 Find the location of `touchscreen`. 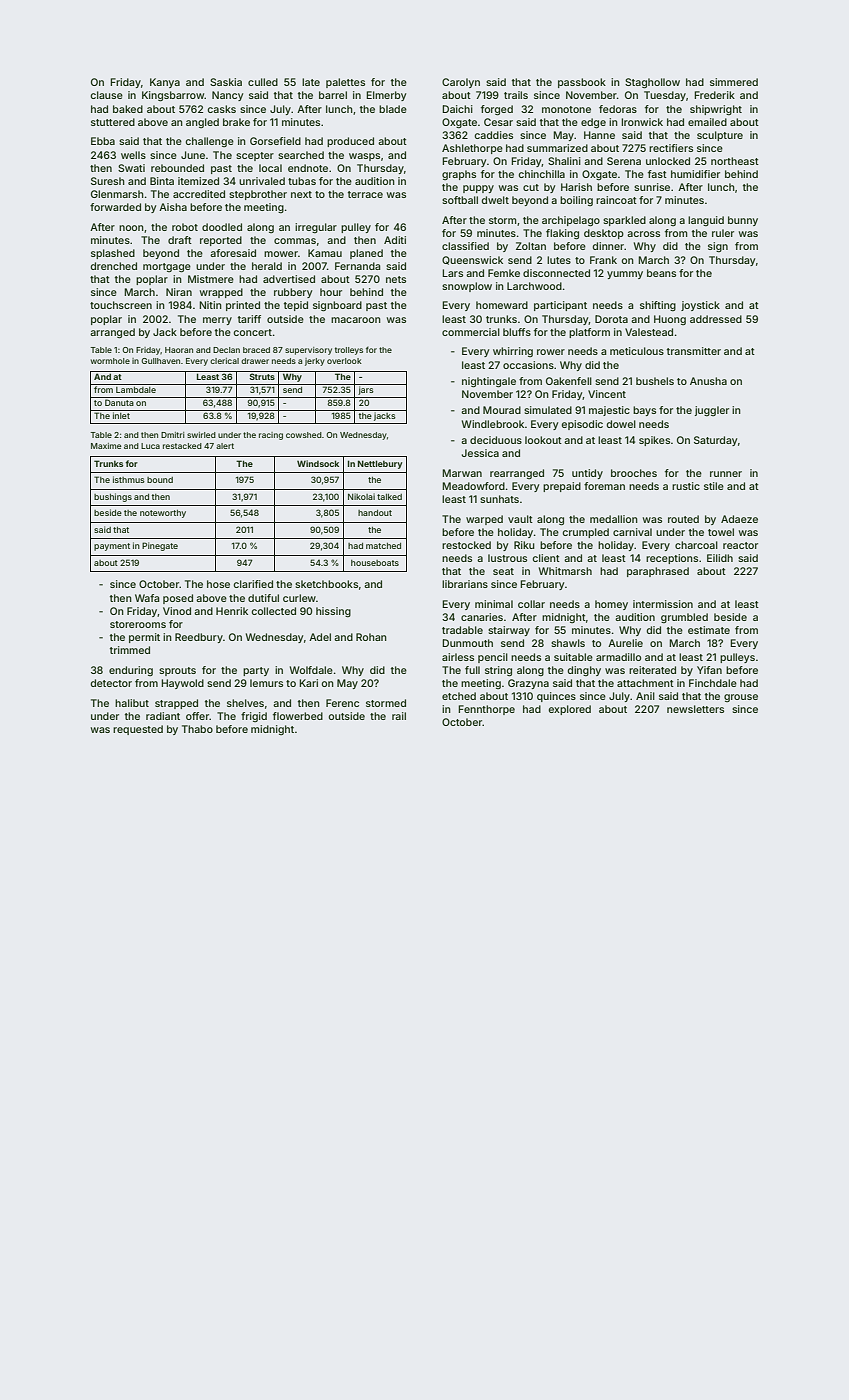

touchscreen is located at coordinates (121, 305).
